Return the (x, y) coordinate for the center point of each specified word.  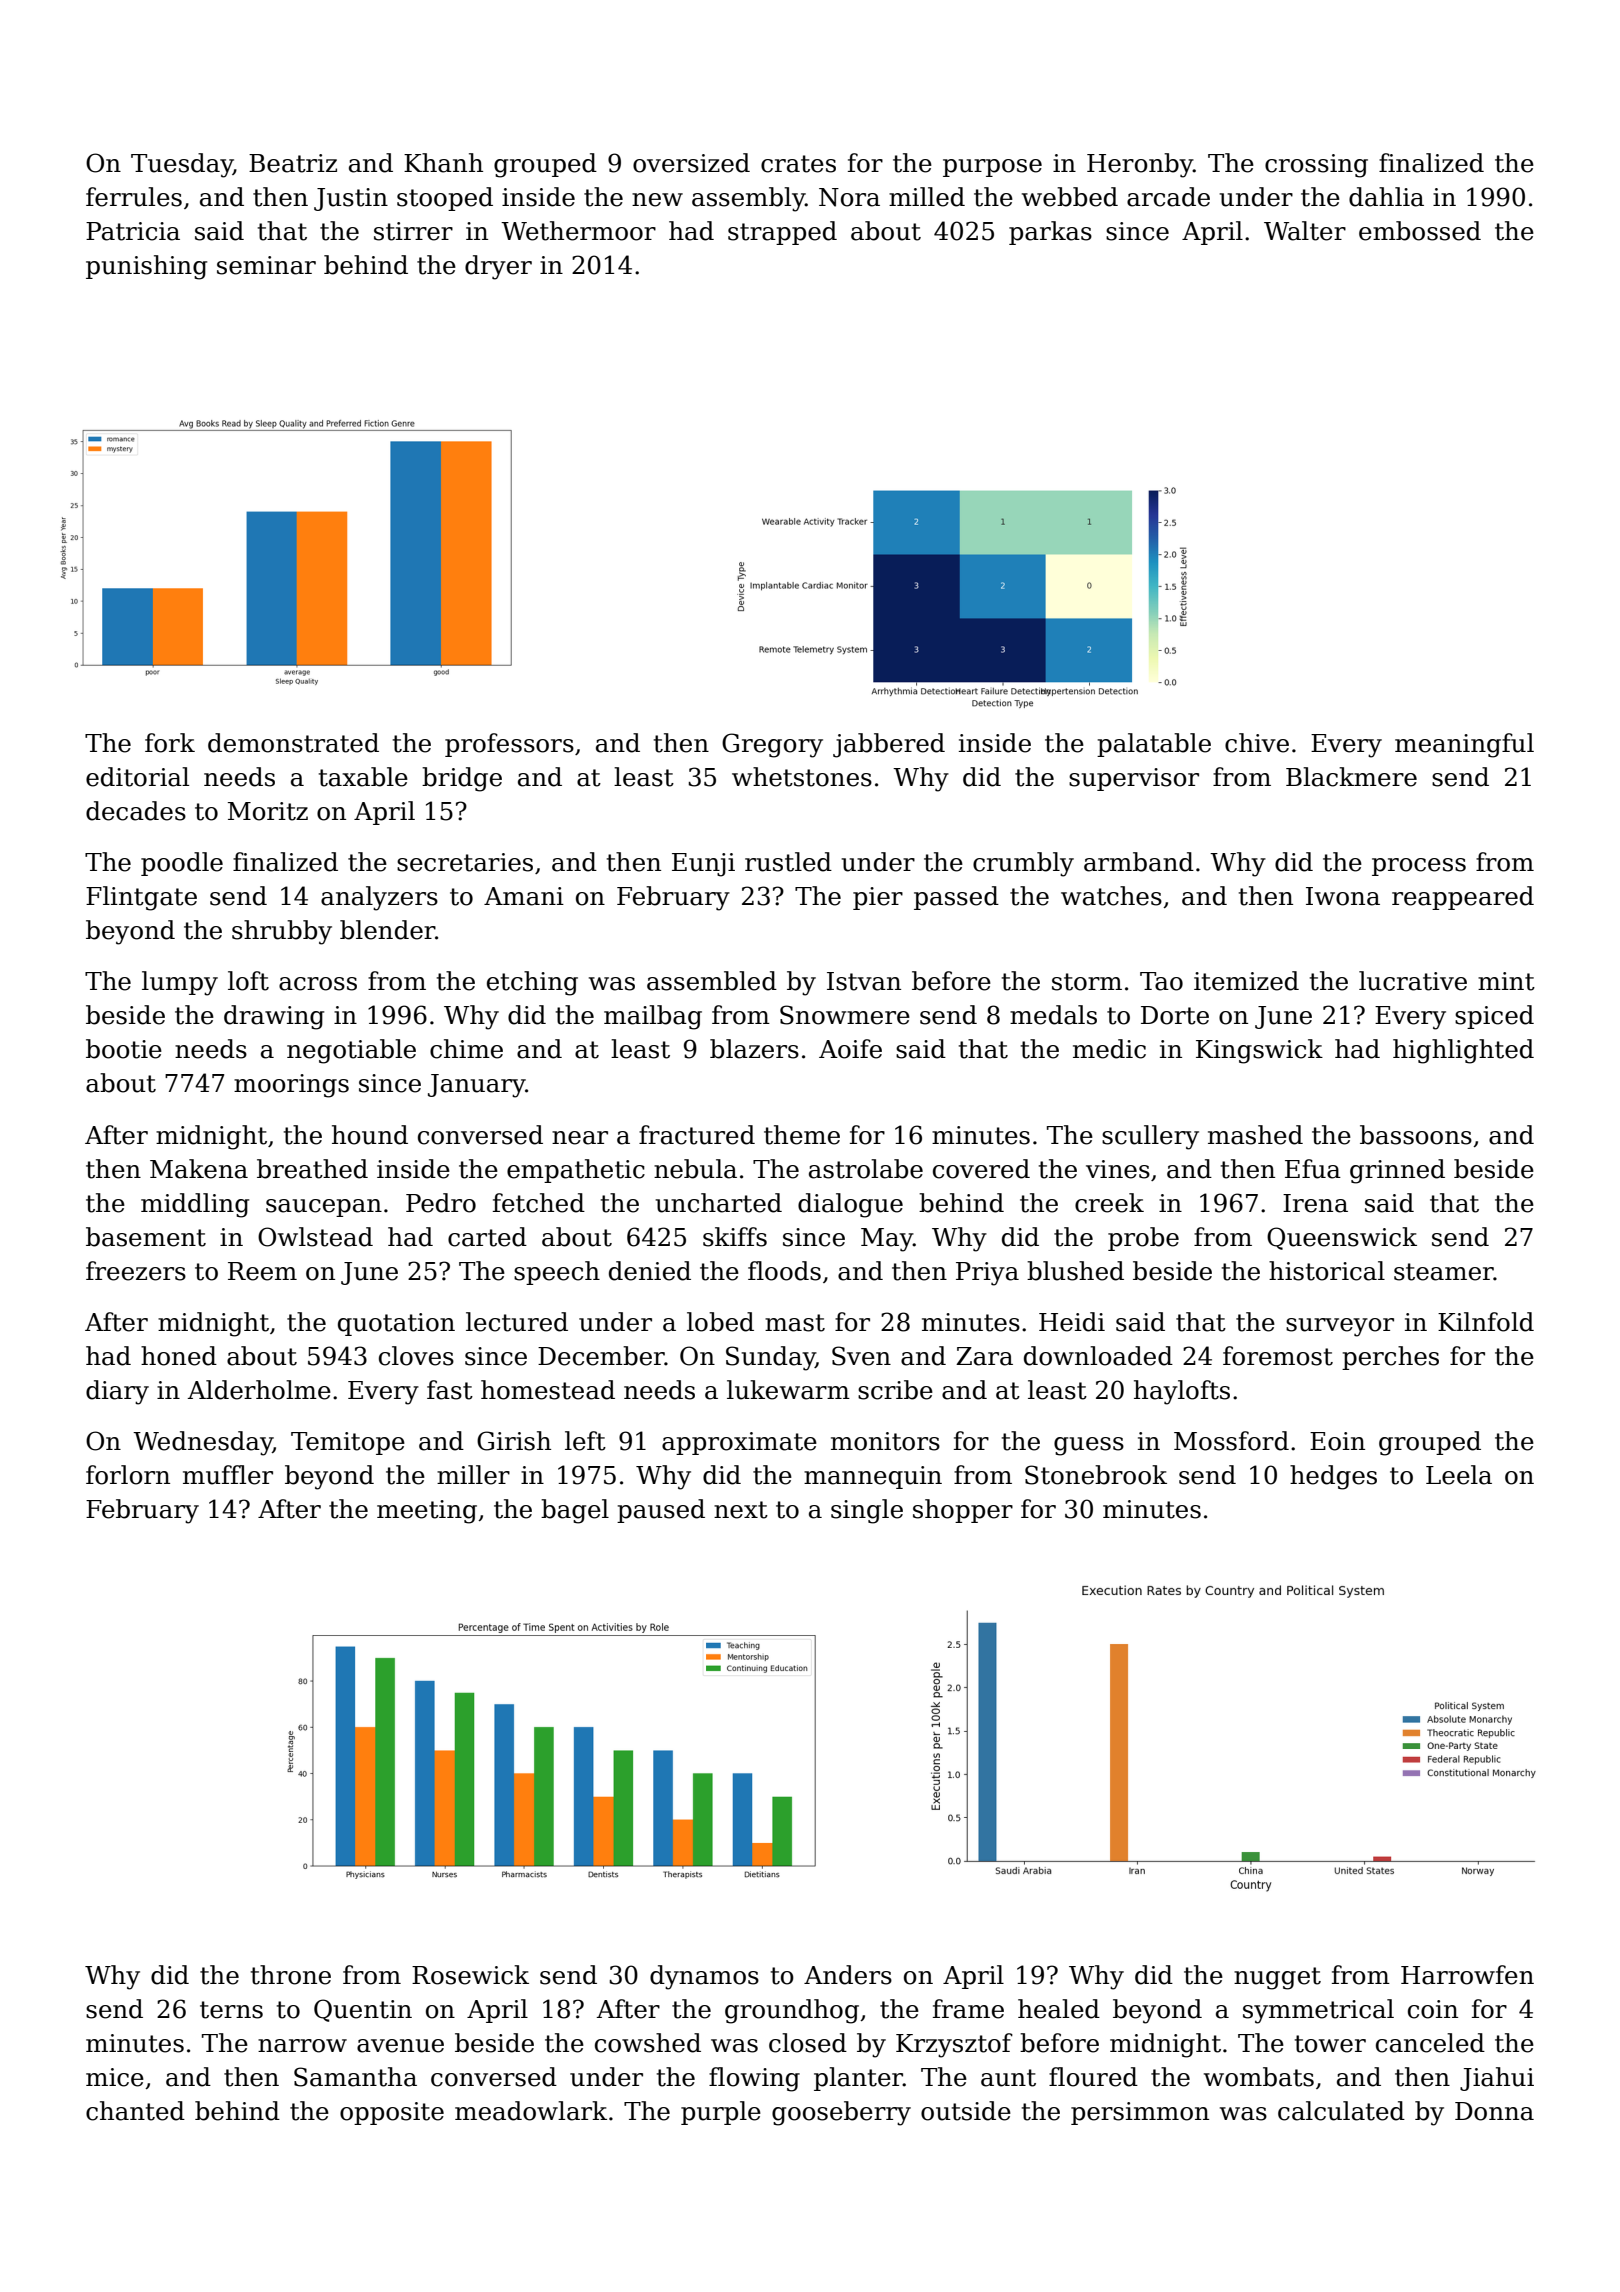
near (580, 1138)
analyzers (379, 898)
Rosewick (470, 1975)
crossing (1316, 166)
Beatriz (293, 163)
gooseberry (841, 2113)
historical (1327, 1271)
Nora (849, 197)
